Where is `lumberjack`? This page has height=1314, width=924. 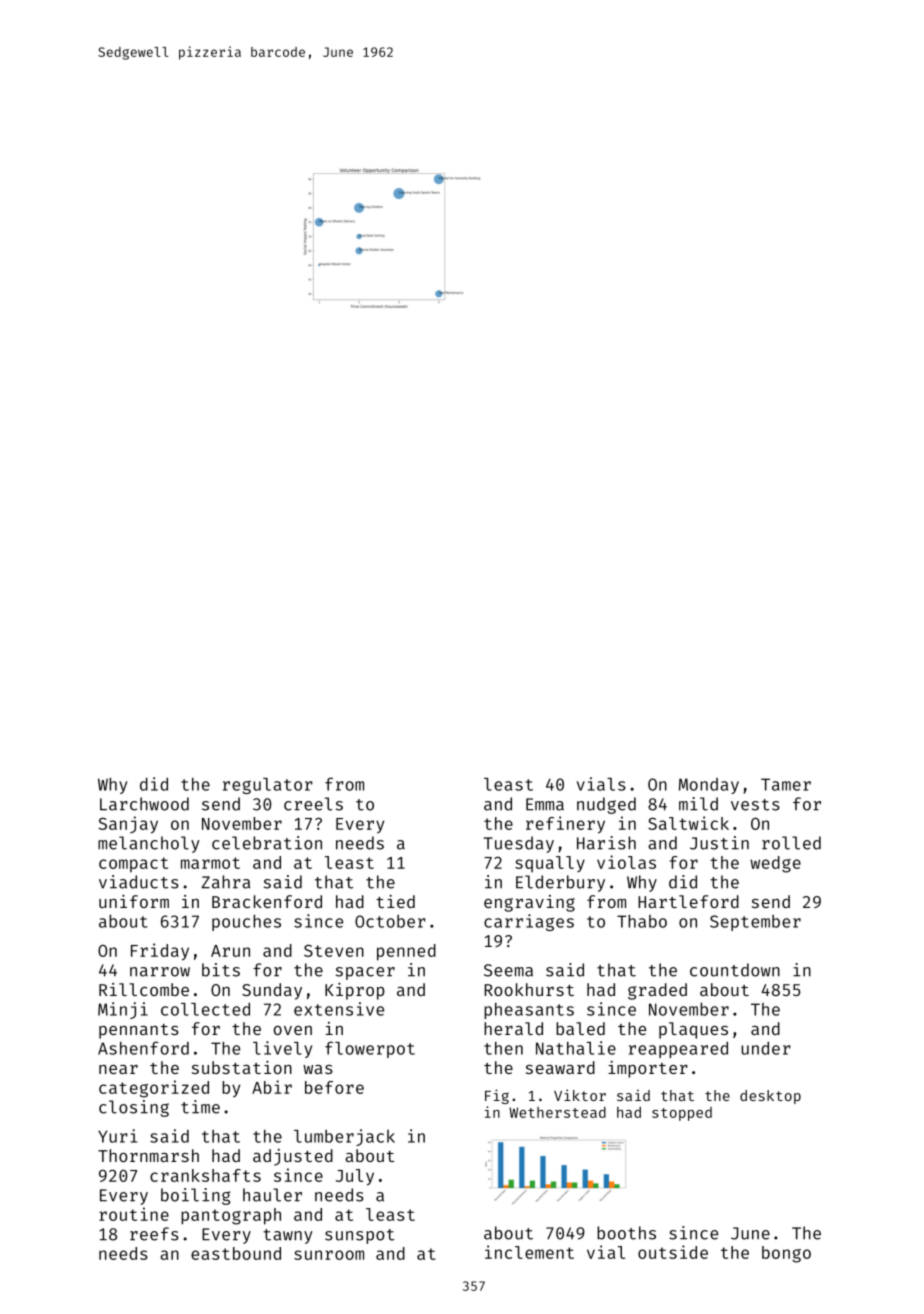 lumberjack is located at coordinates (344, 1137).
